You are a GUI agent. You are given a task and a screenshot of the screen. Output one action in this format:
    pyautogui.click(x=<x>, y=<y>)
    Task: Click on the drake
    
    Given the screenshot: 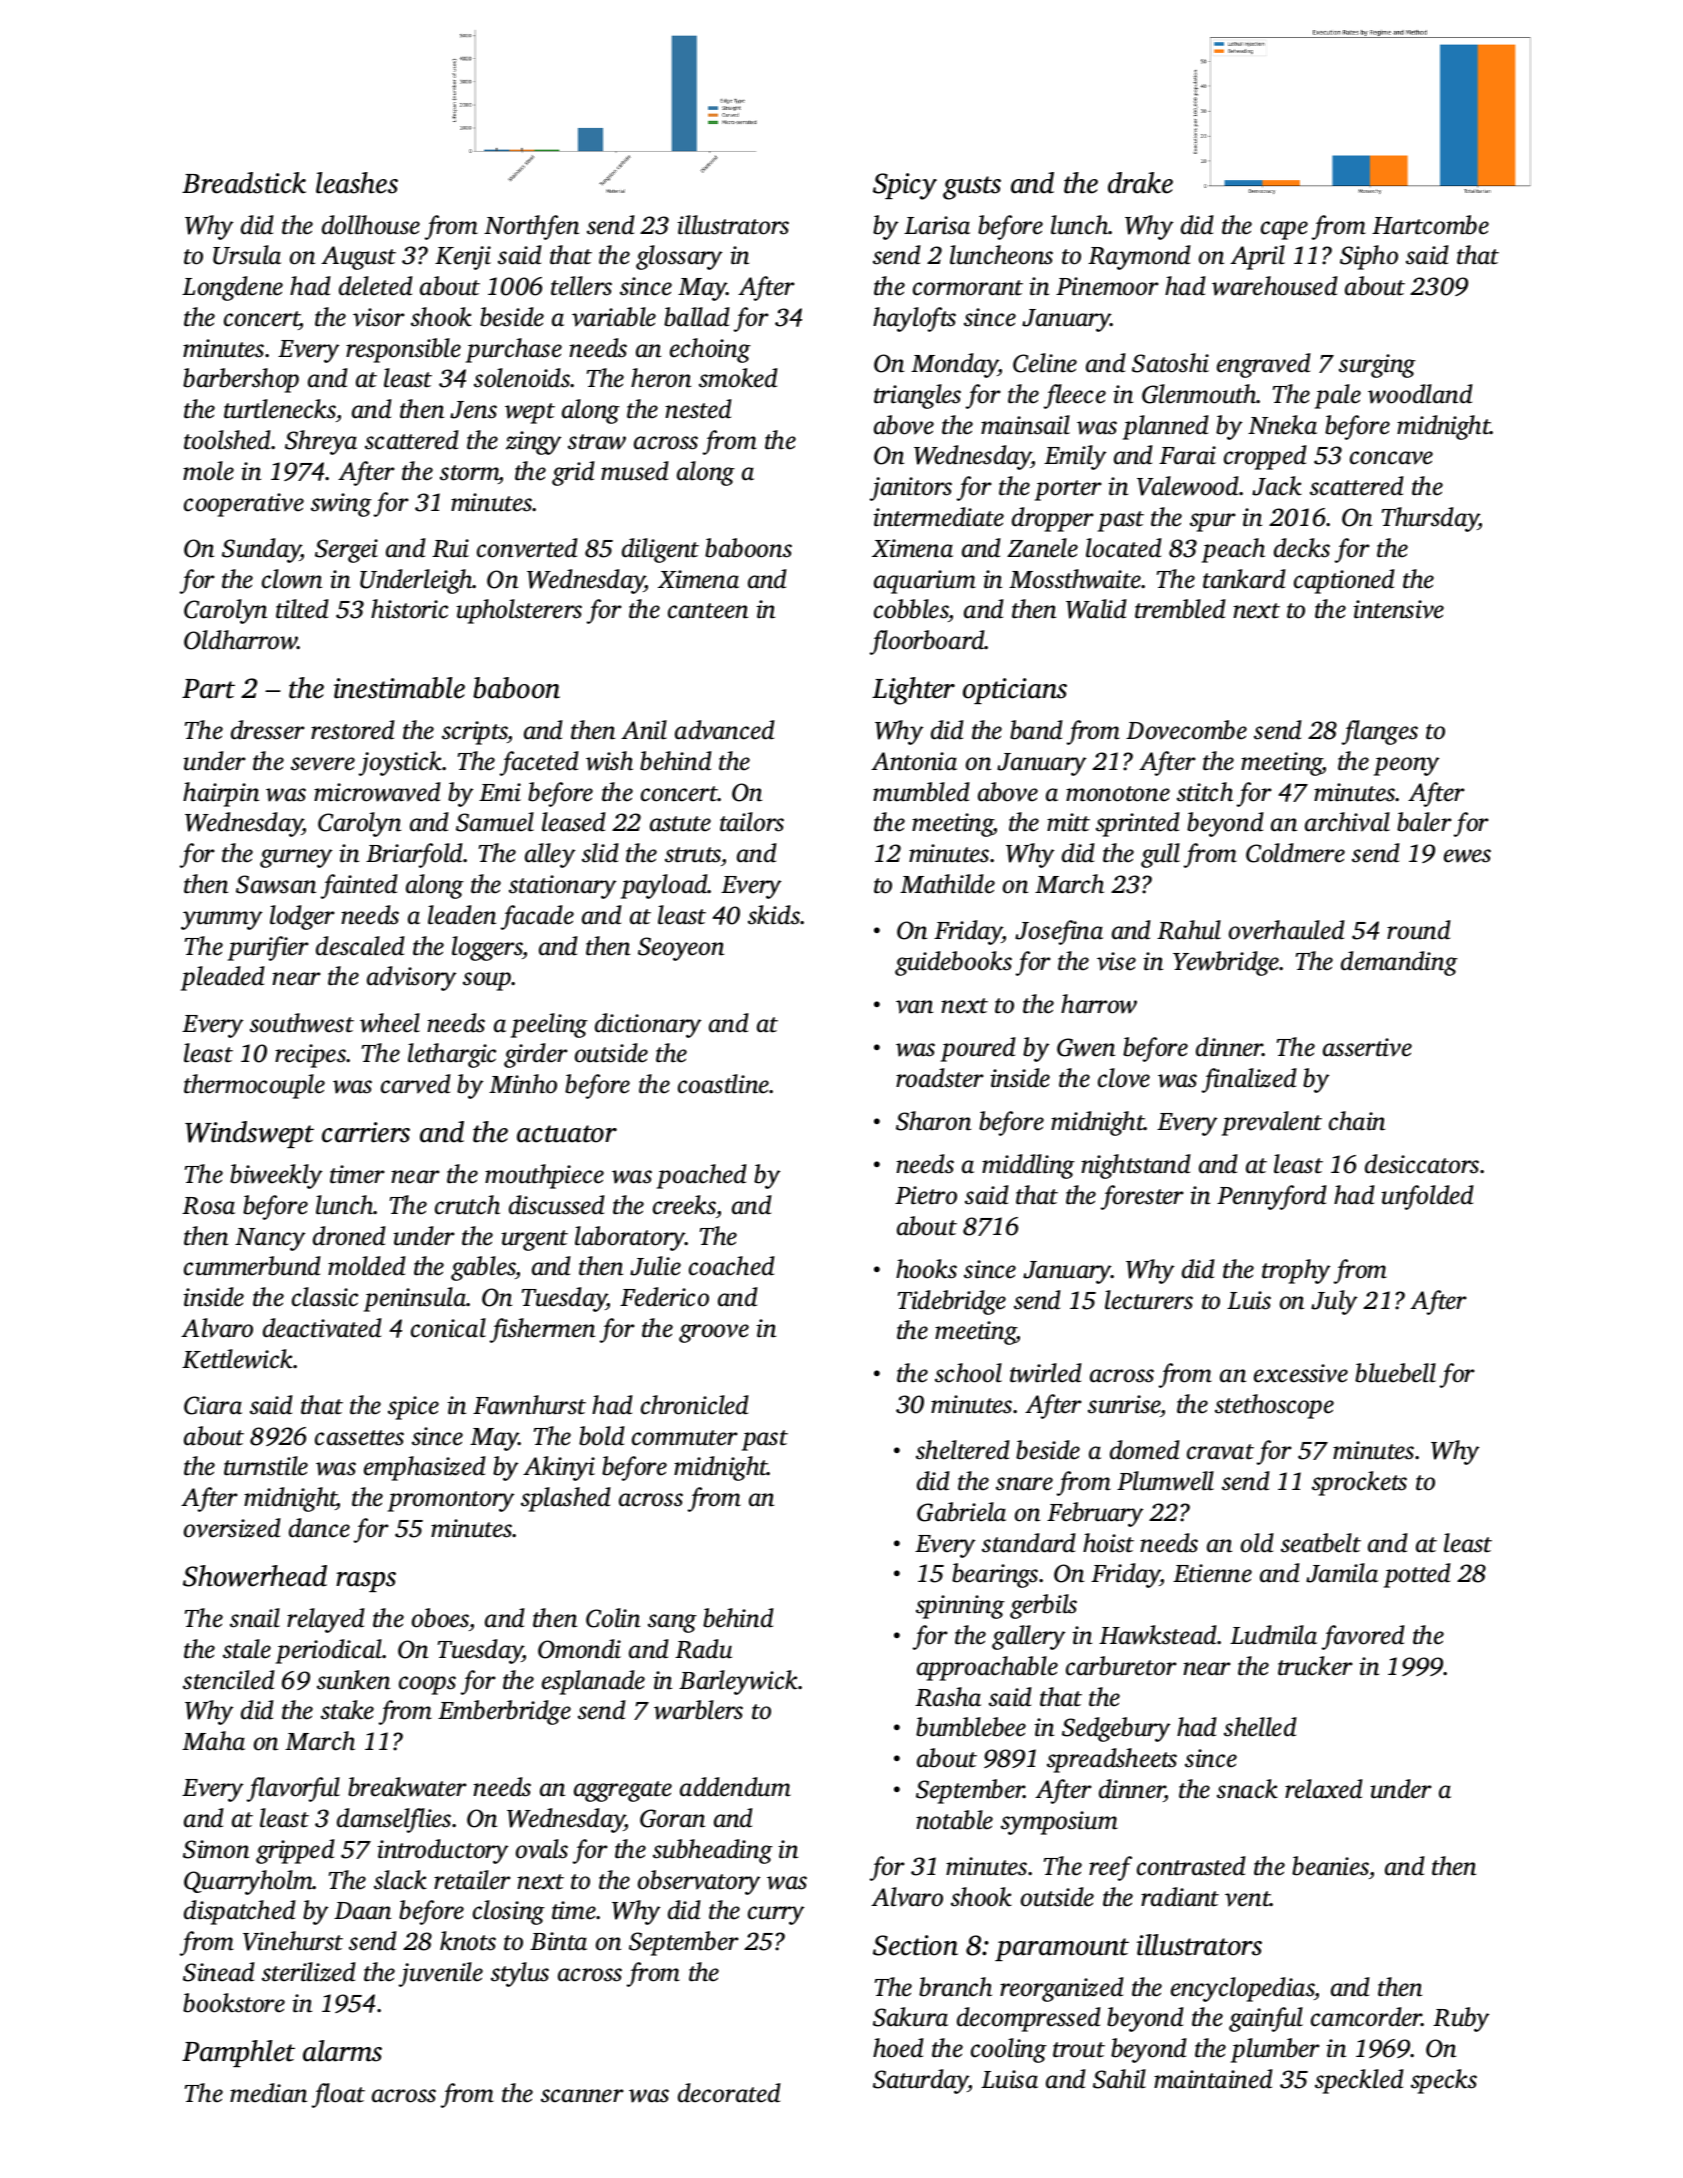 What is the action you would take?
    pyautogui.click(x=1140, y=183)
